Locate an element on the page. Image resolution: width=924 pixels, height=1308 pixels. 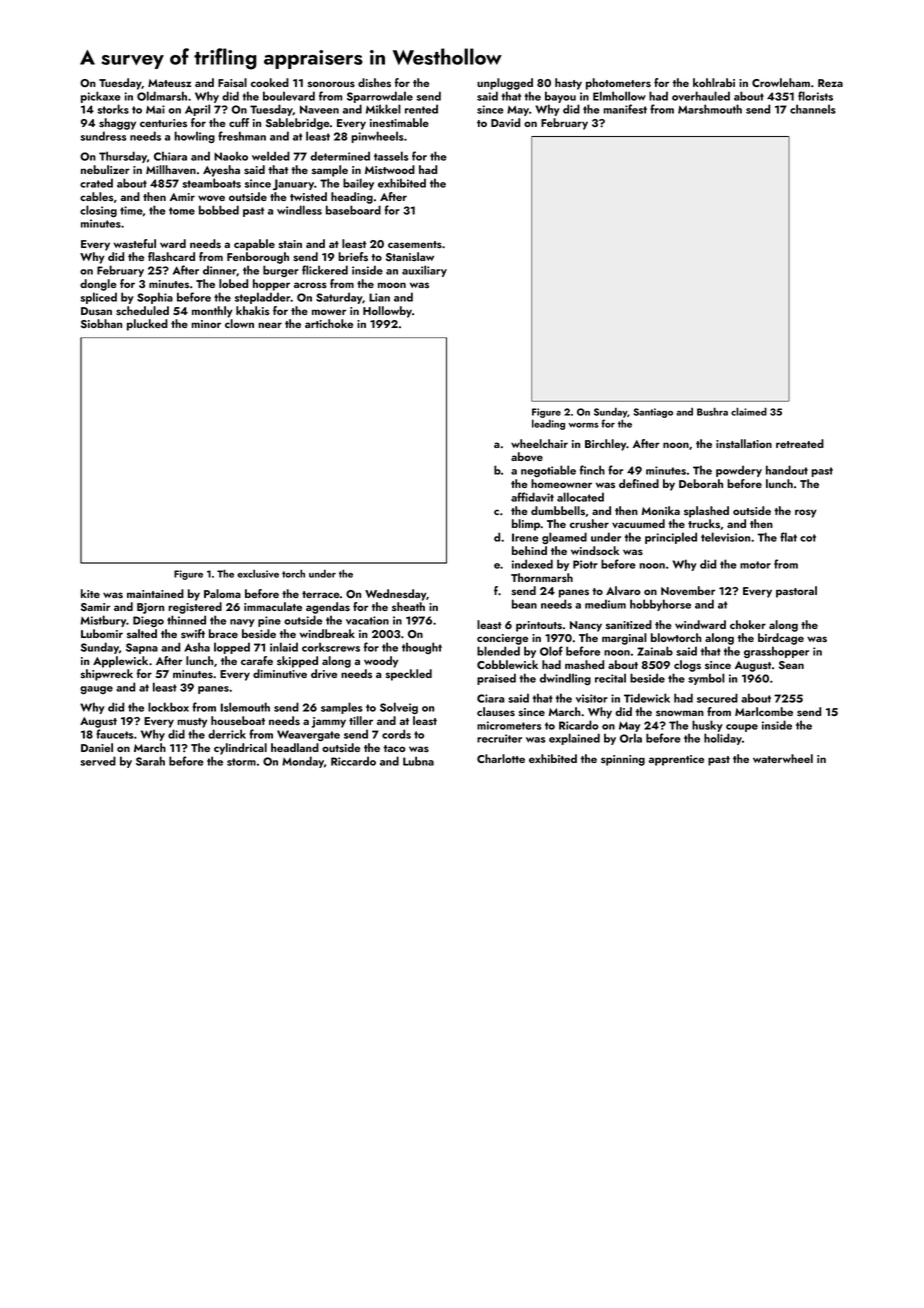
pickaxe is located at coordinates (101, 97).
